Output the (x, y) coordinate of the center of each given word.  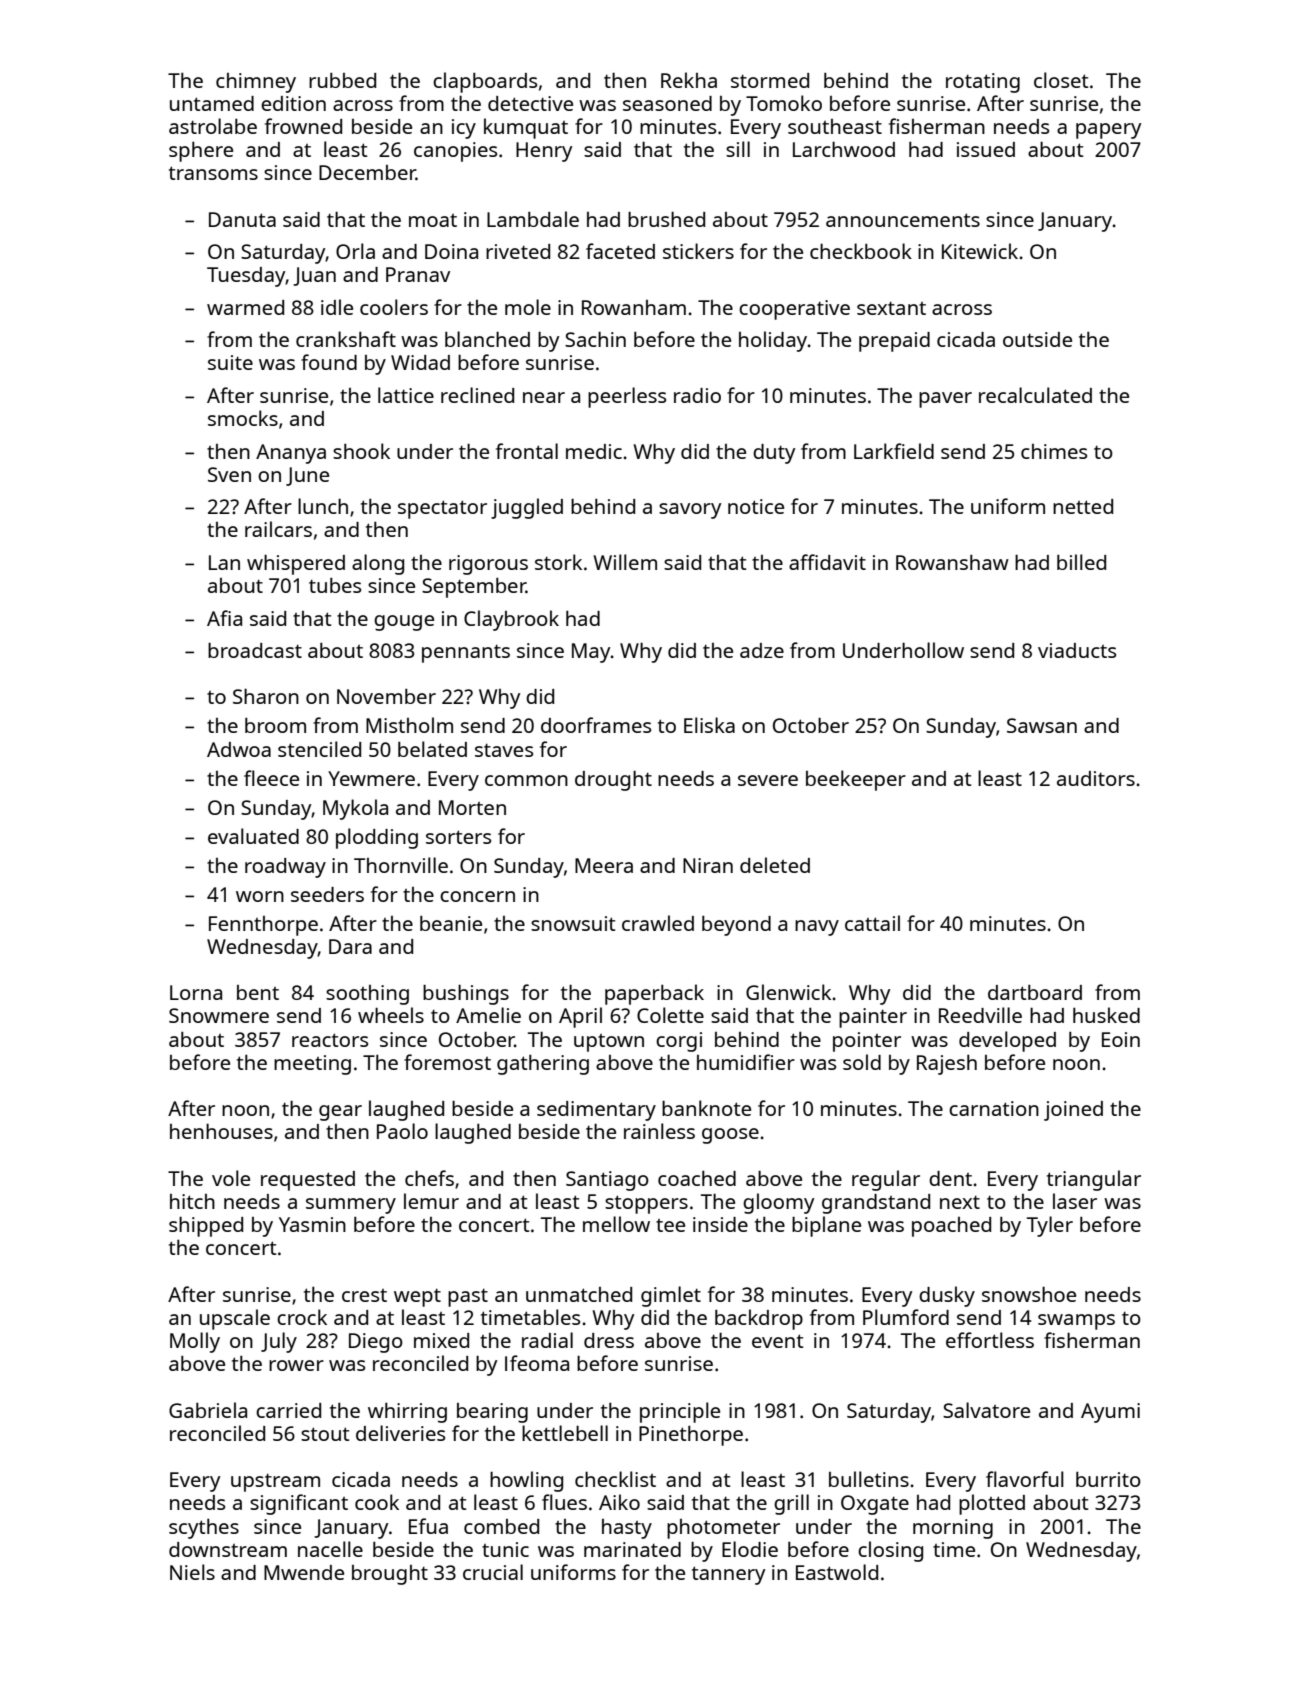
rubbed (342, 80)
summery (351, 1206)
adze (762, 650)
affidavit (827, 562)
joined (1073, 1111)
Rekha (689, 80)
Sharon (266, 696)
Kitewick (980, 251)
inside (720, 1224)
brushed (666, 219)
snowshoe (1029, 1294)
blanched (487, 339)
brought (390, 1575)
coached (697, 1178)
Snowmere (219, 1015)
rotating (983, 83)
